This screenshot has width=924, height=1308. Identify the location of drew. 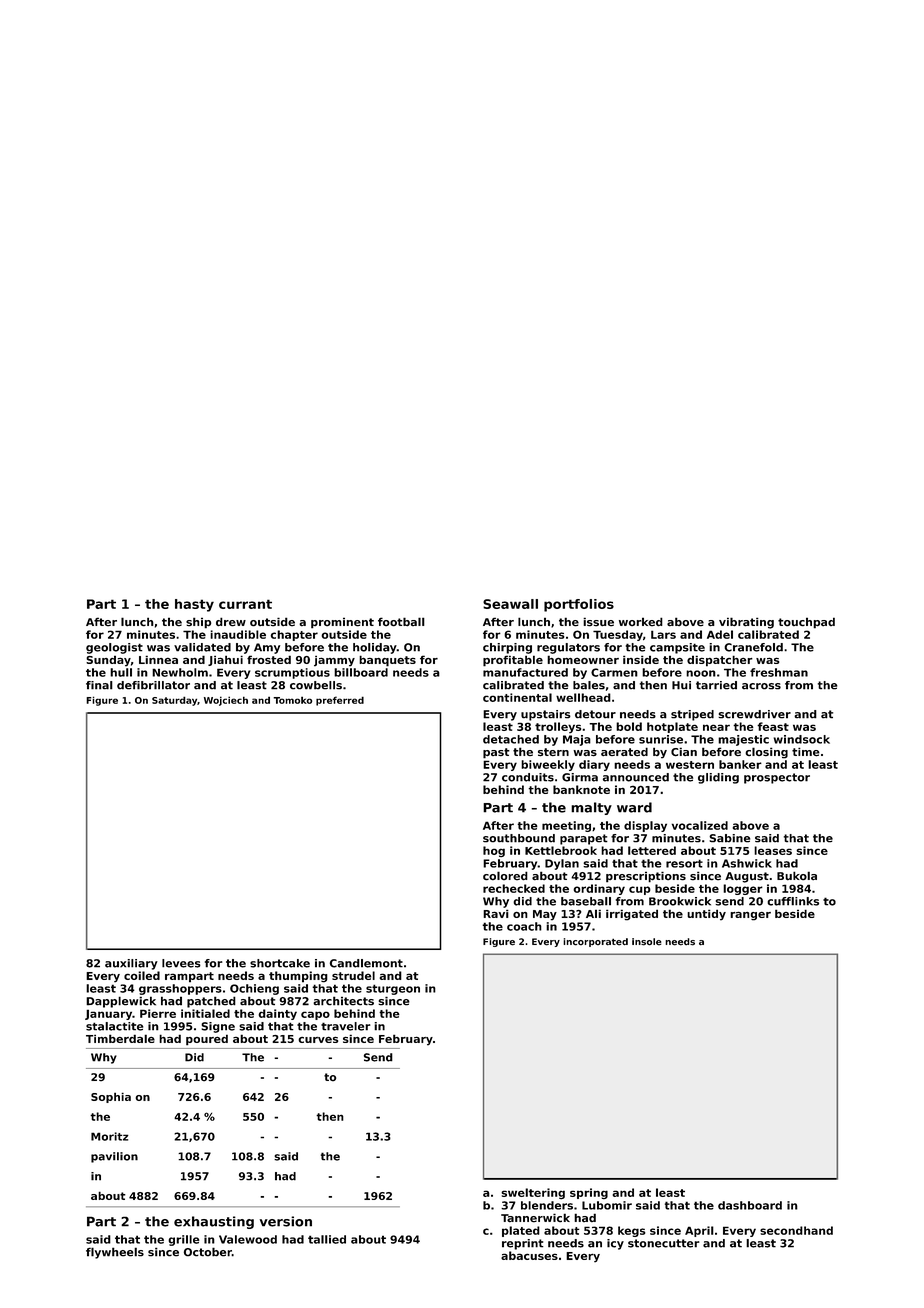
(231, 622).
